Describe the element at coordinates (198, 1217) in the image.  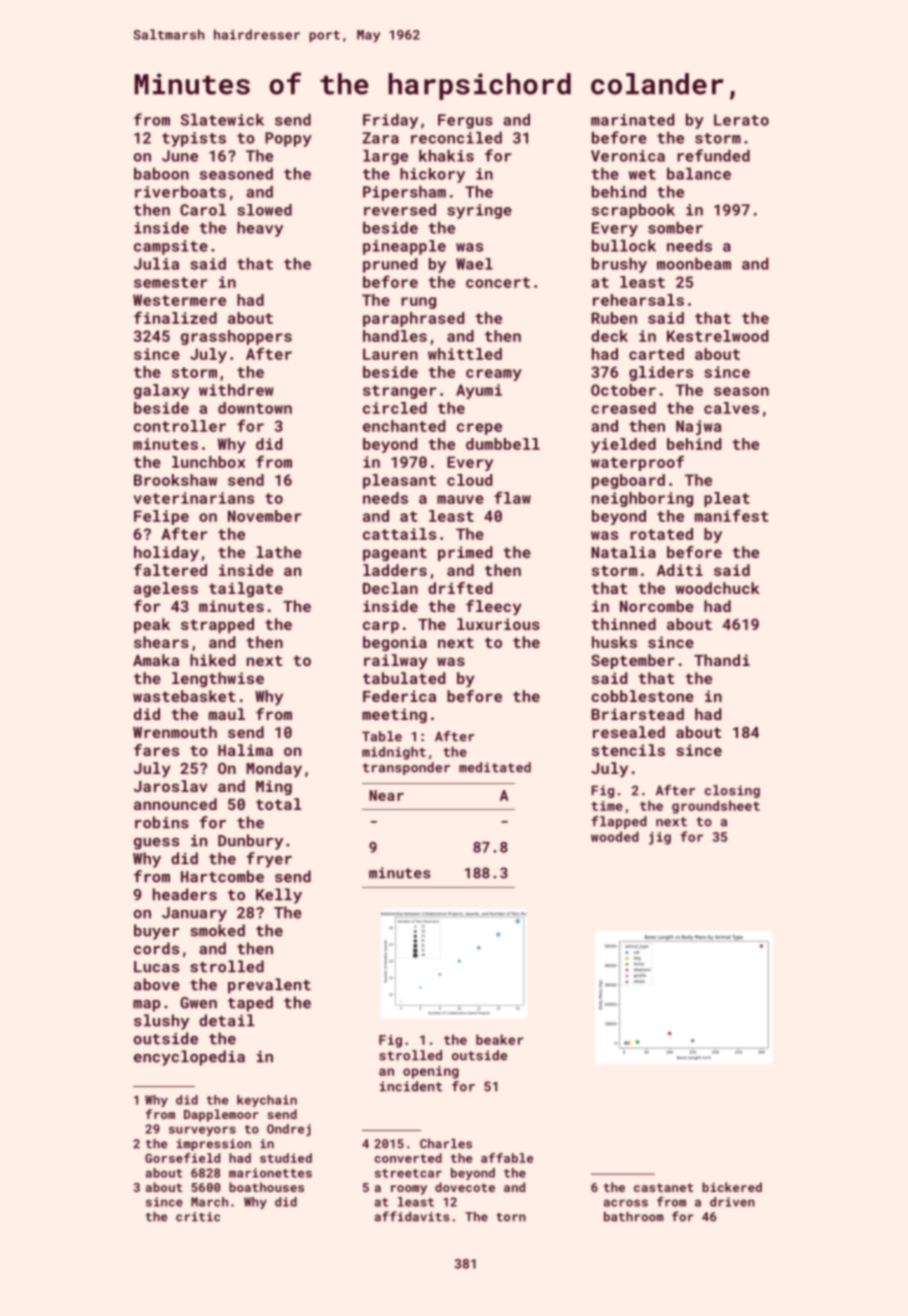
I see `critic` at that location.
